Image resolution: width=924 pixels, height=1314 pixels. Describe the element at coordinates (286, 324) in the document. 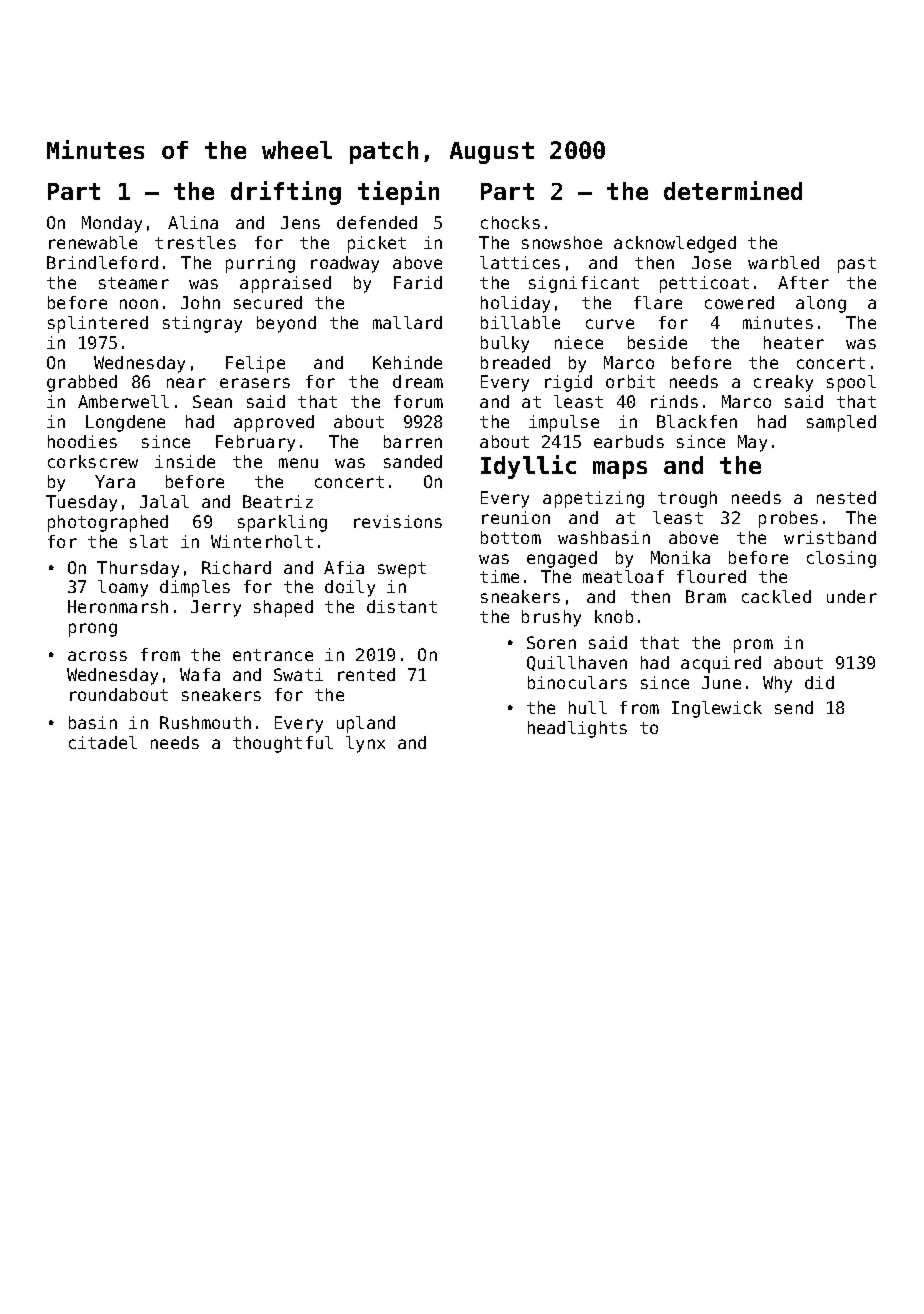

I see `beyond` at that location.
